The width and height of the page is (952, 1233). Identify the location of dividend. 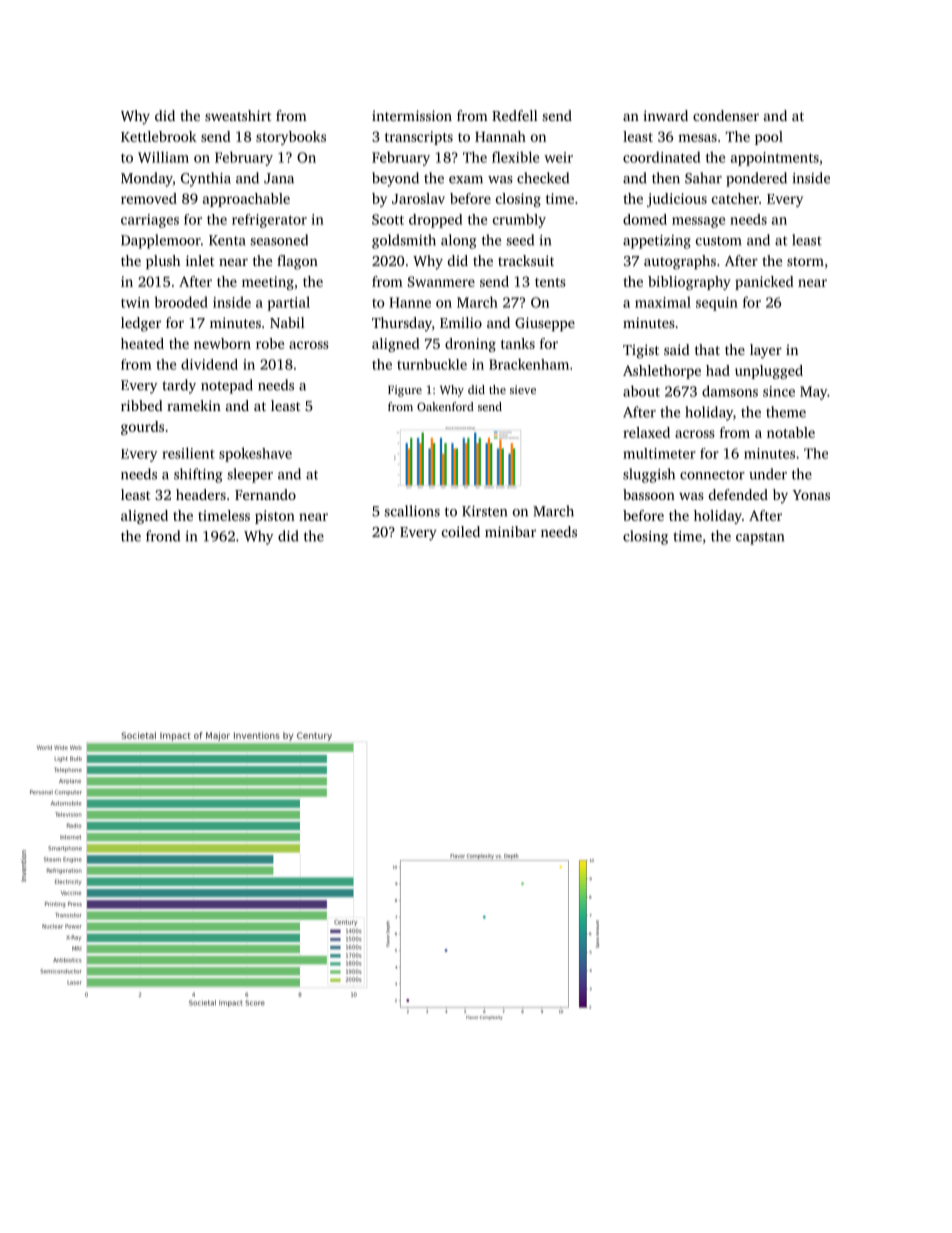
(209, 364).
